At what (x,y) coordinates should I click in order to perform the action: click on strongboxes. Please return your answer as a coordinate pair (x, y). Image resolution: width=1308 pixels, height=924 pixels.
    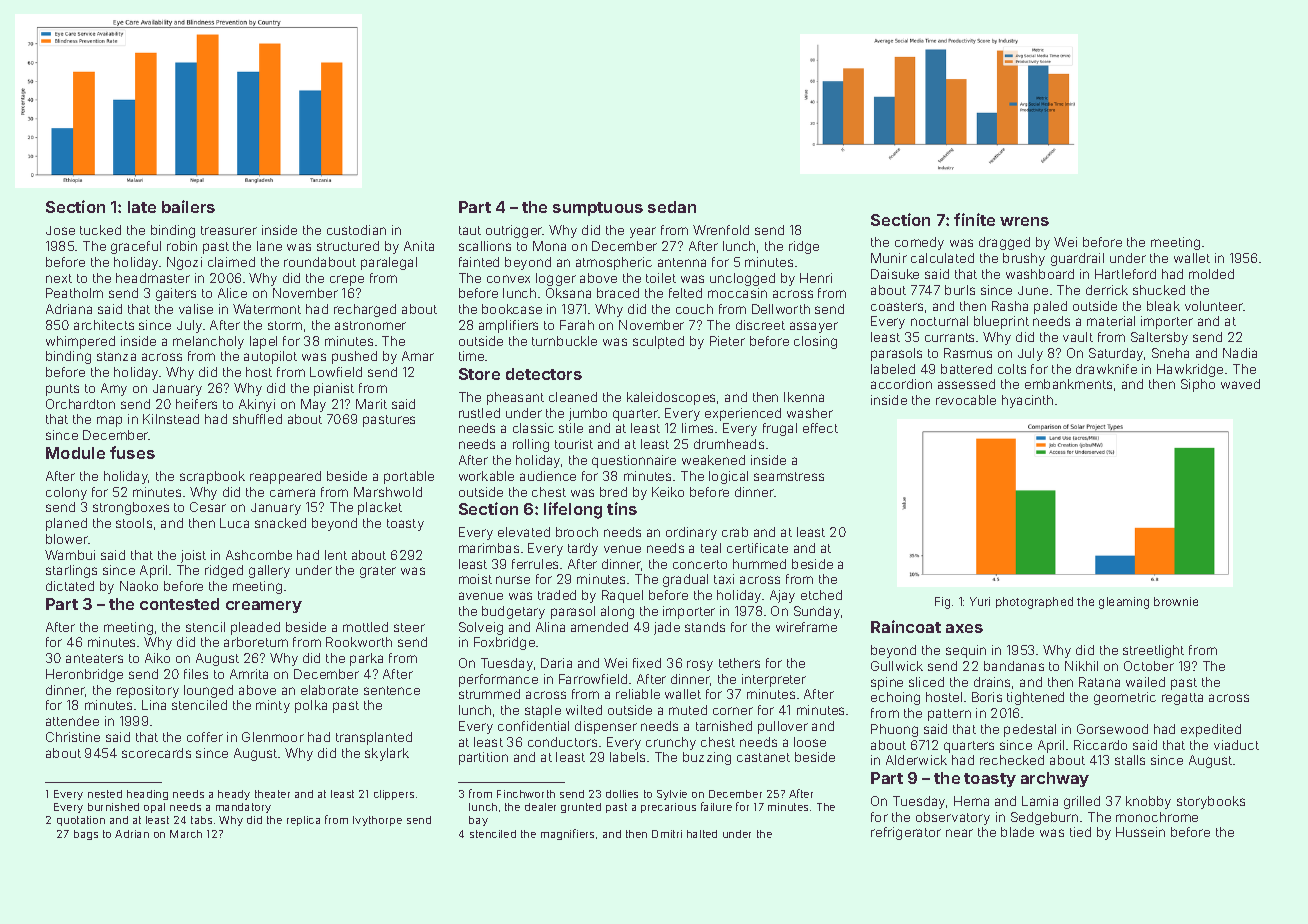
    Looking at the image, I should click on (131, 508).
